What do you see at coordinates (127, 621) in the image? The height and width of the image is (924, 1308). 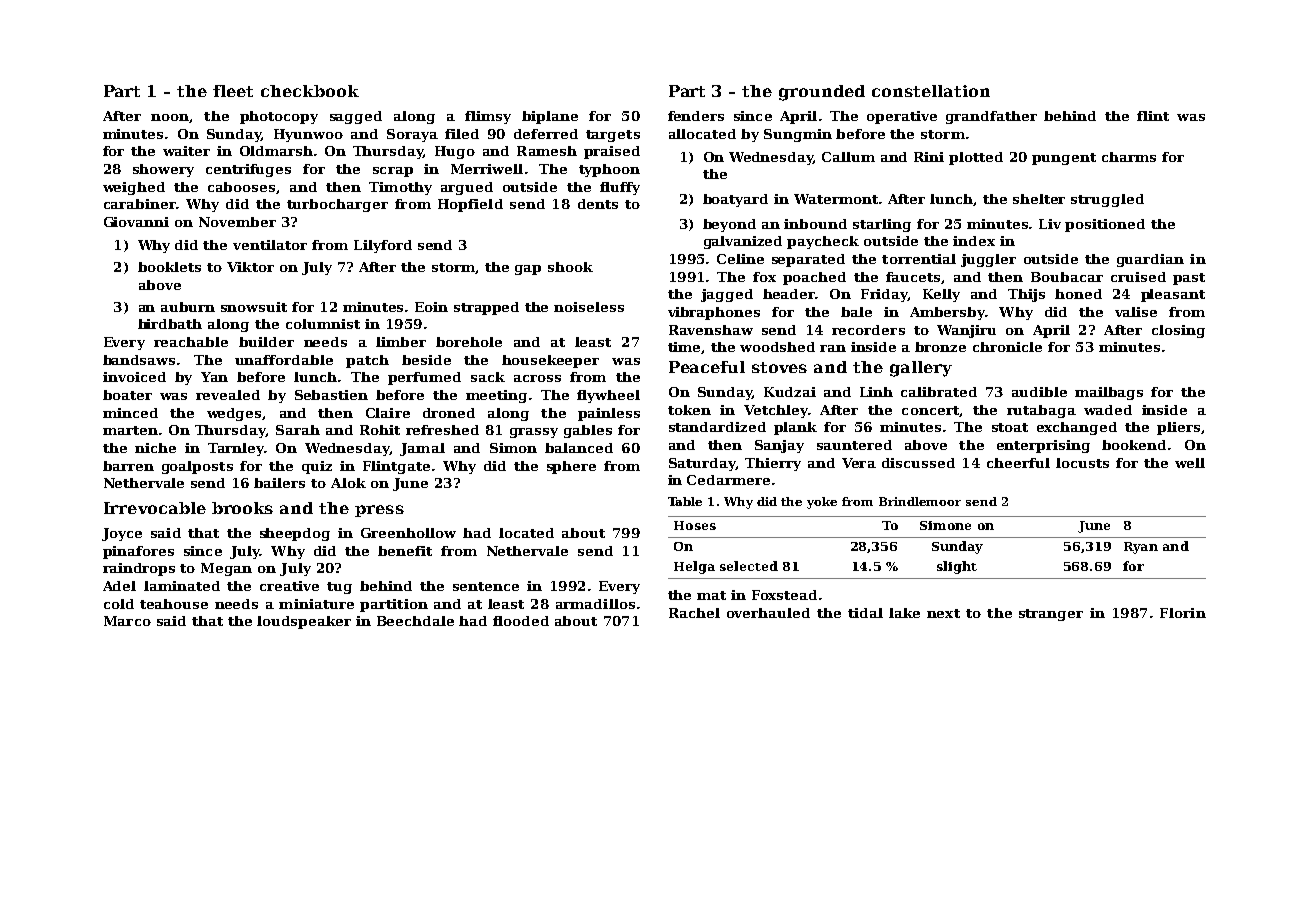 I see `Marco` at bounding box center [127, 621].
